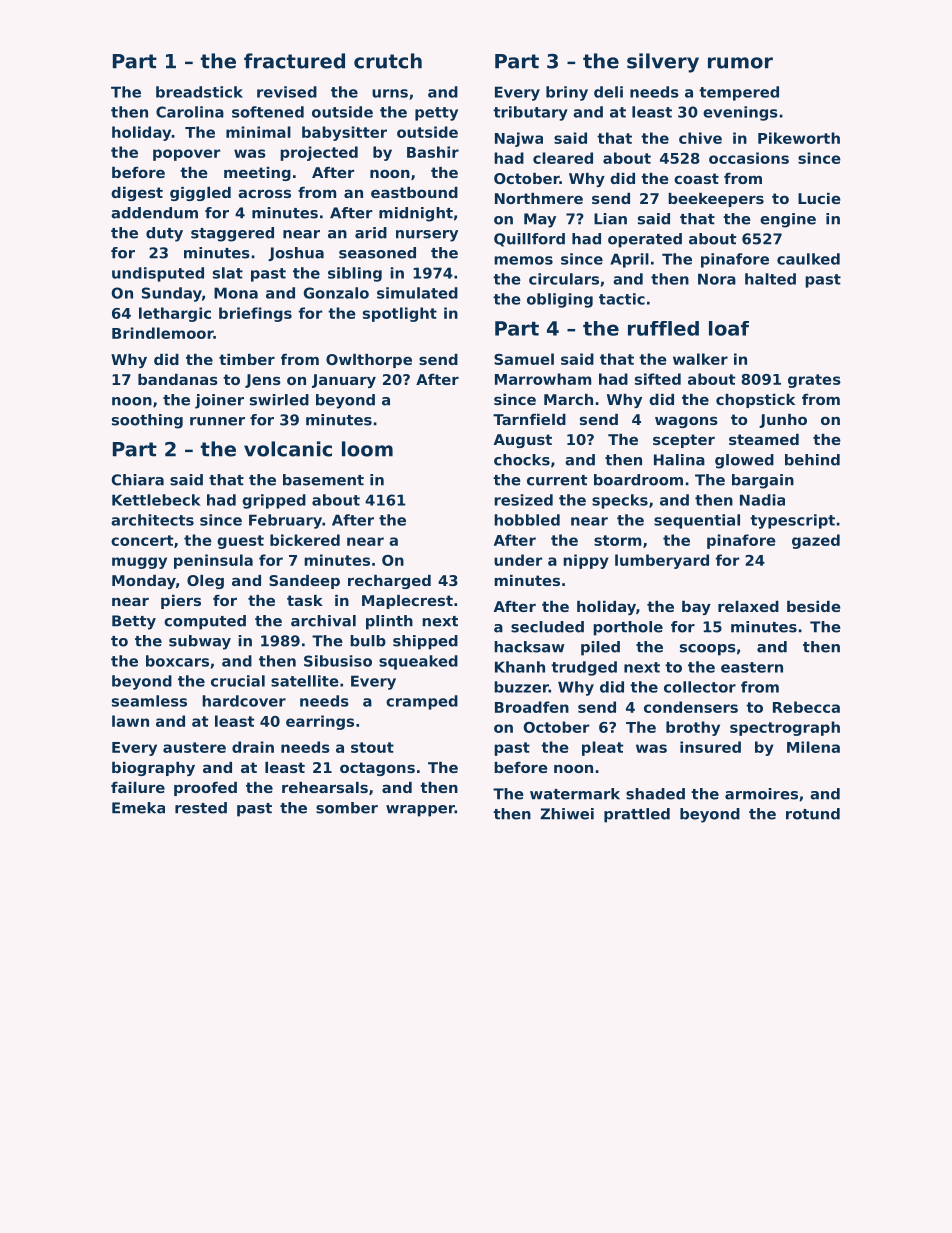  Describe the element at coordinates (529, 419) in the screenshot. I see `Tarnfield` at that location.
